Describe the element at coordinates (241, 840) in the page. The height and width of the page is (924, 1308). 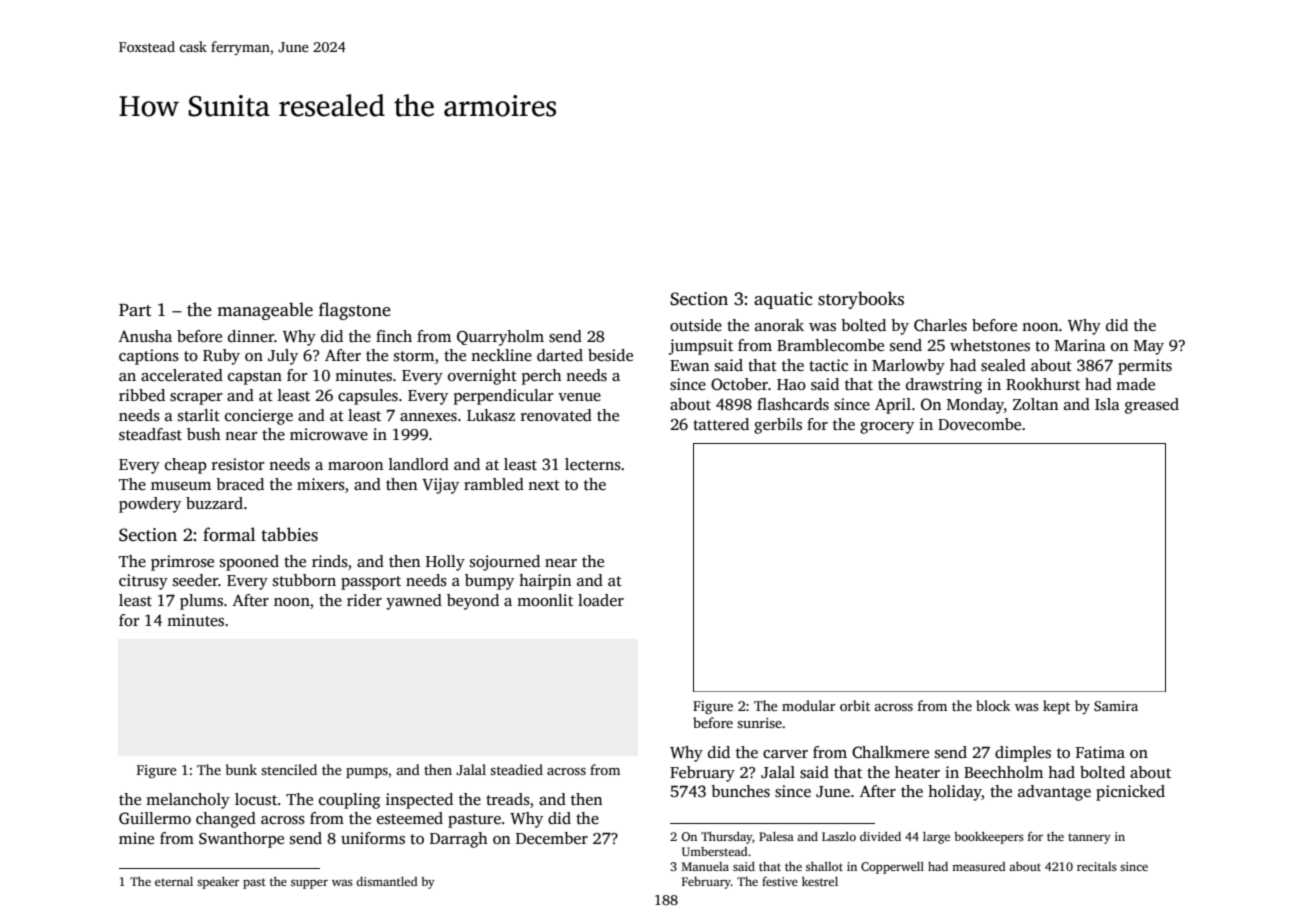
I see `Swanthorpe` at that location.
